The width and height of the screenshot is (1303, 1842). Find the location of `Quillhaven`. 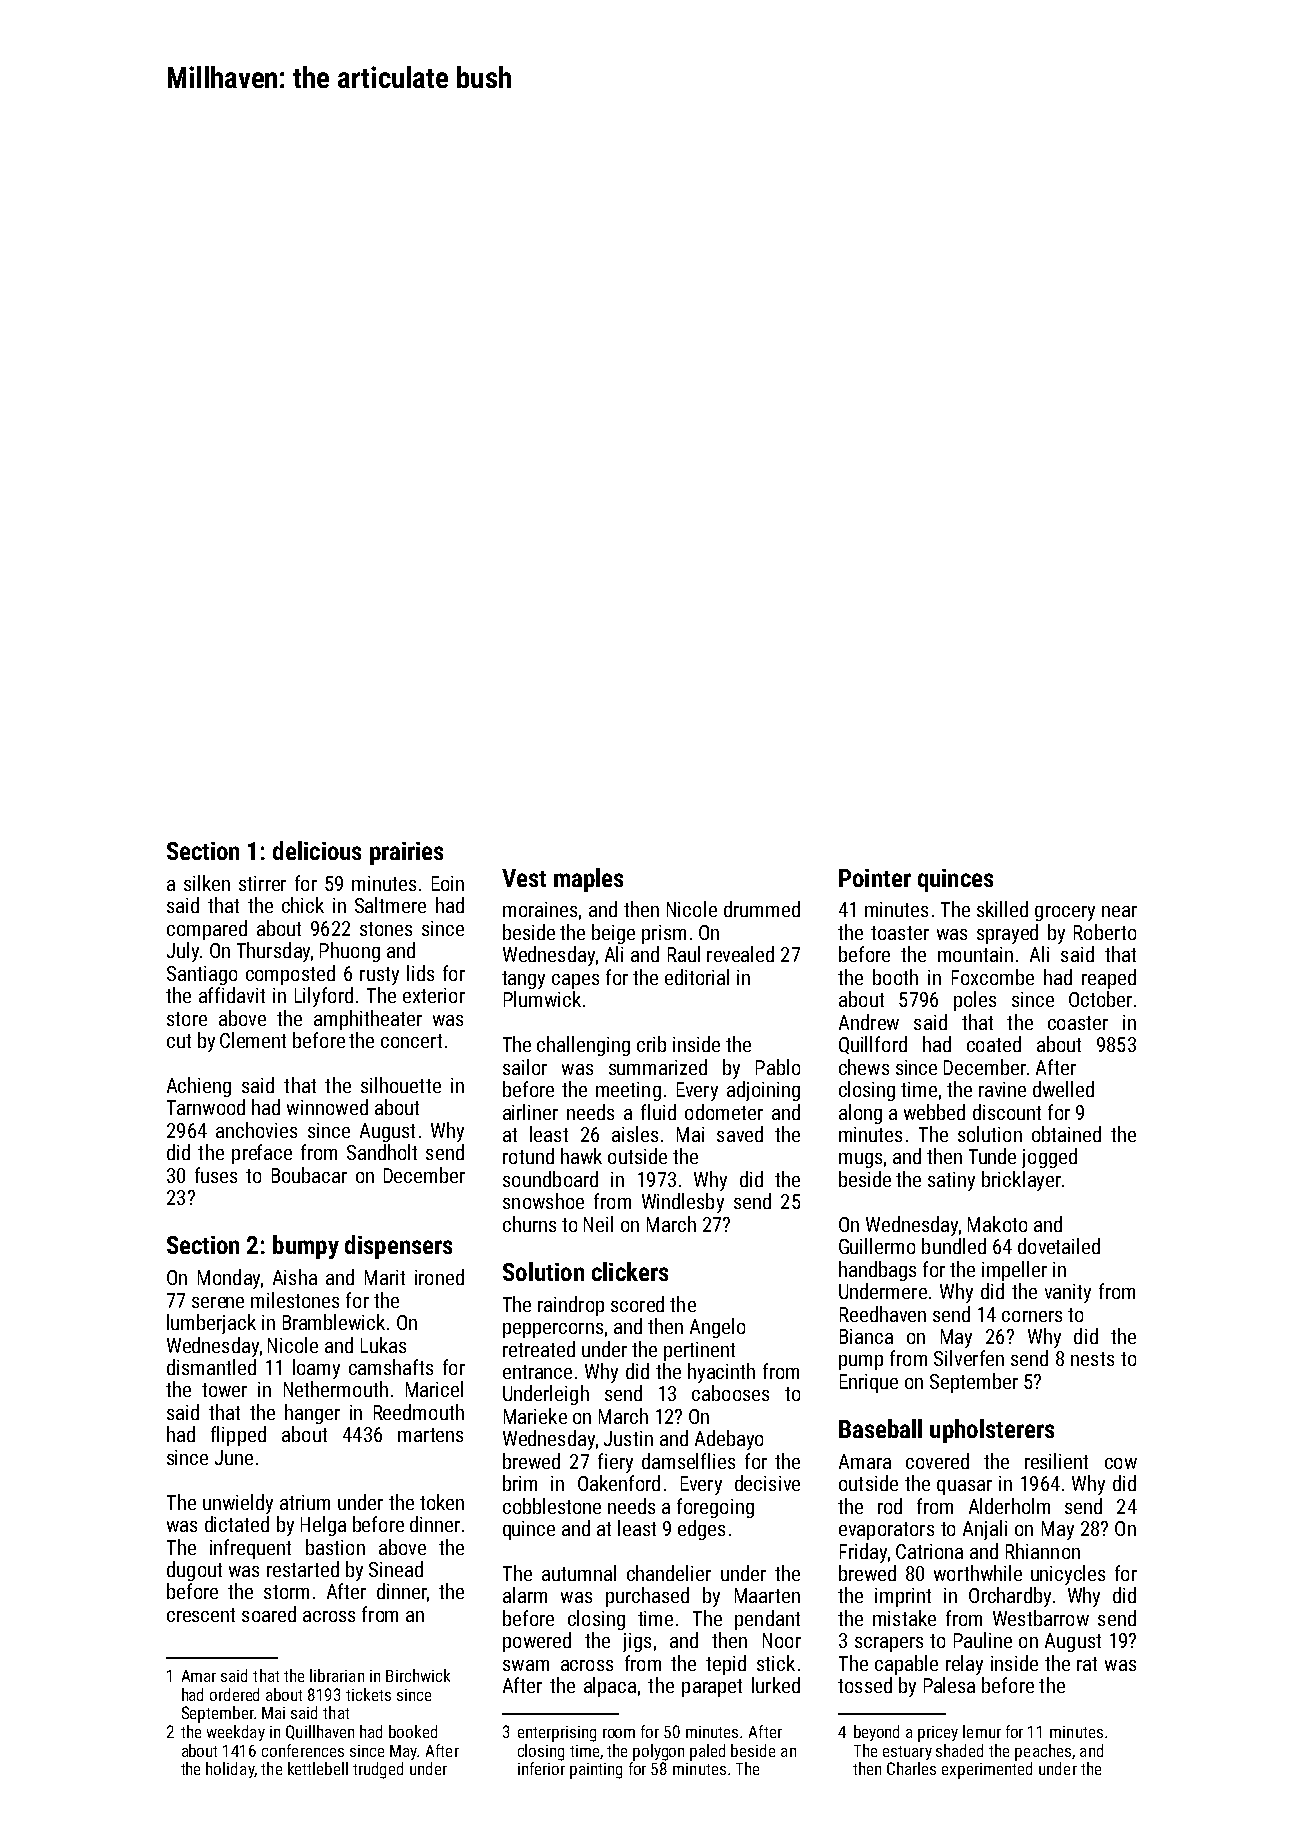

Quillhaven is located at coordinates (320, 1732).
